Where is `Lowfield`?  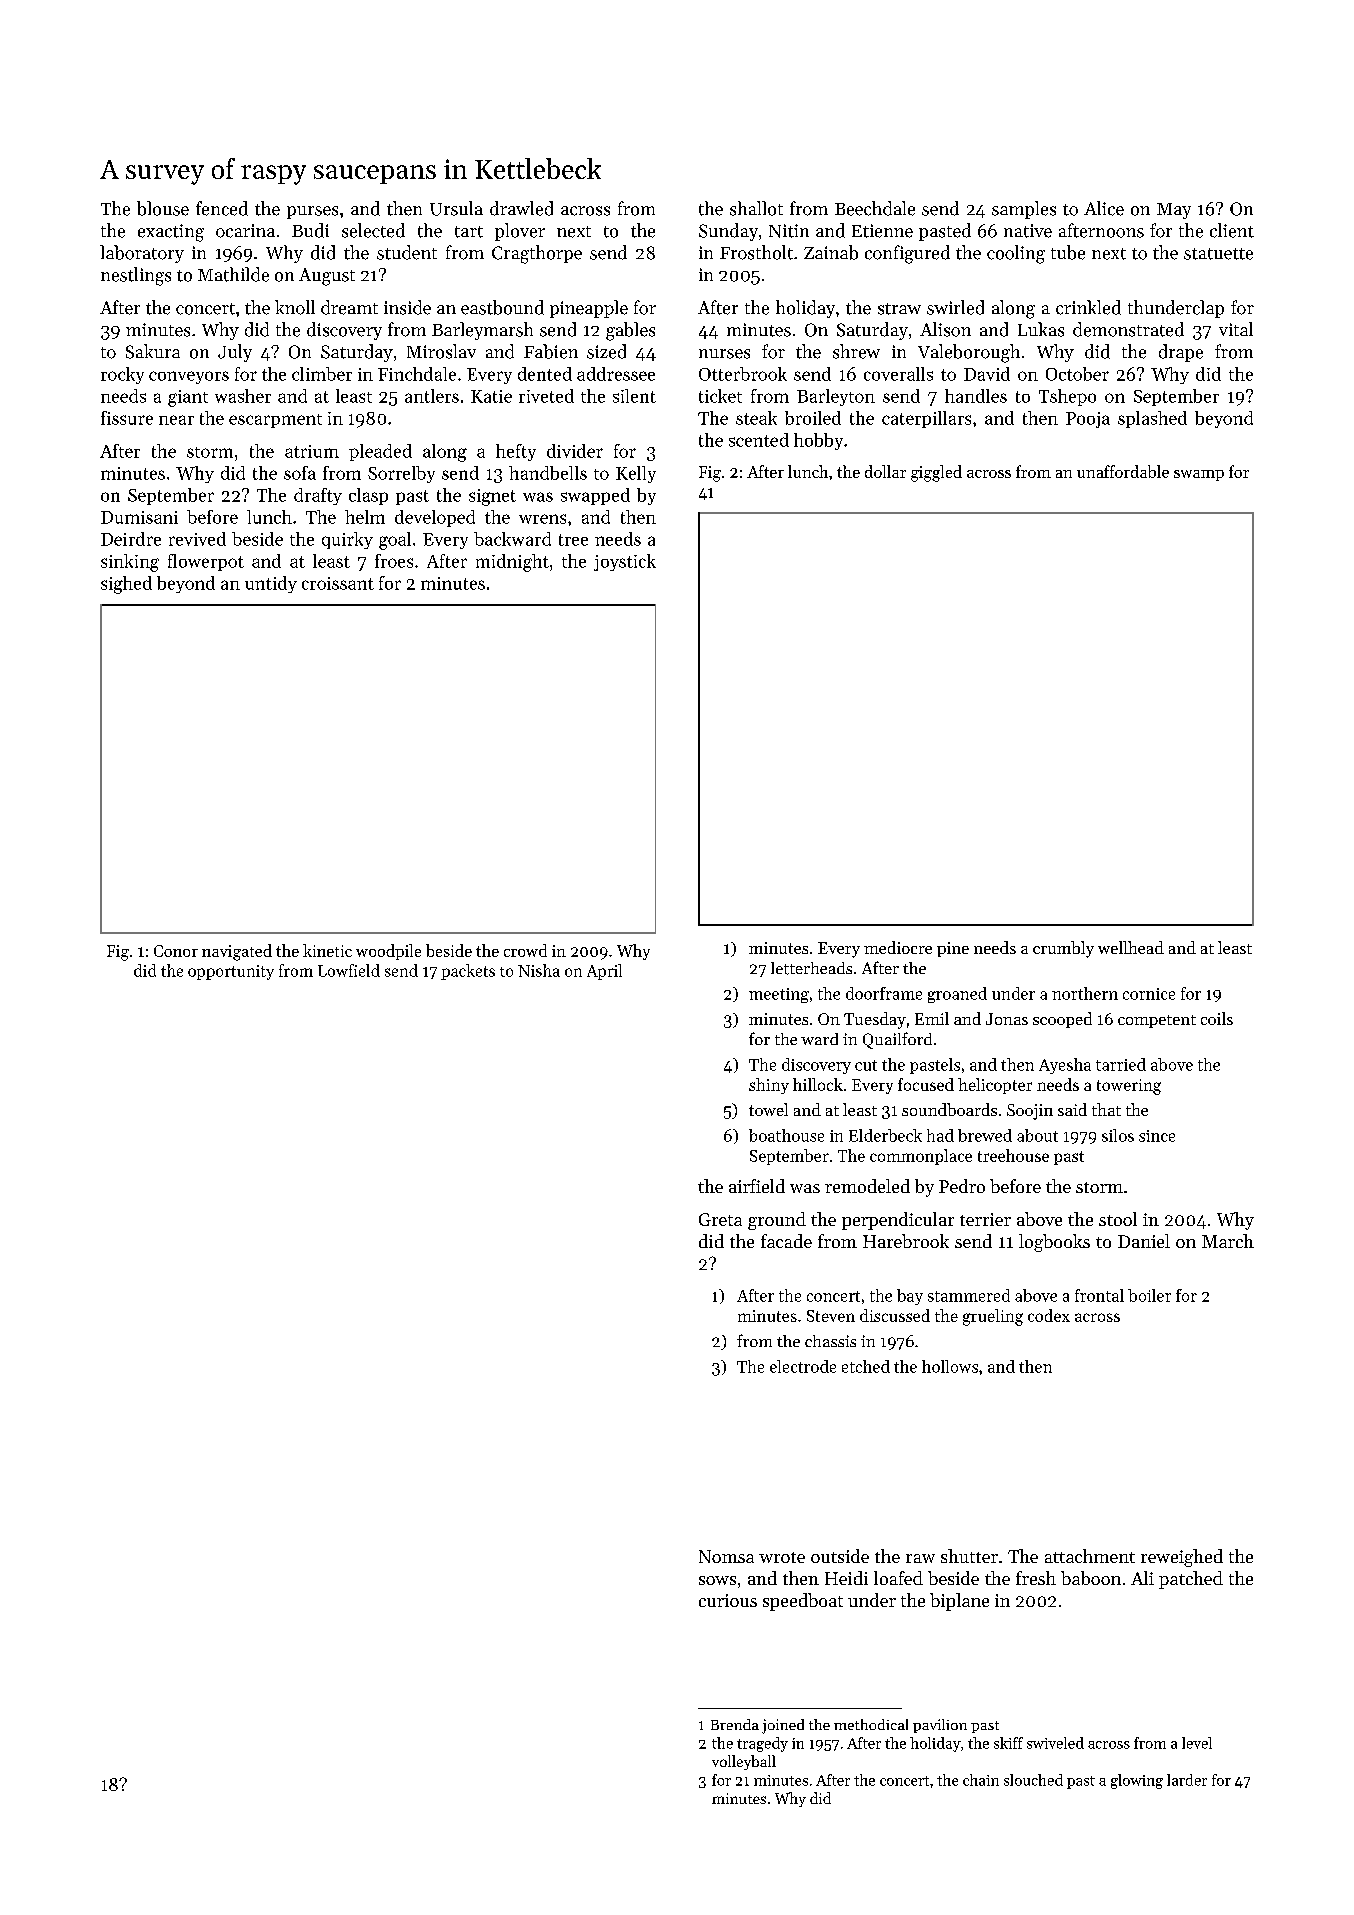
Lowfield is located at coordinates (349, 970).
